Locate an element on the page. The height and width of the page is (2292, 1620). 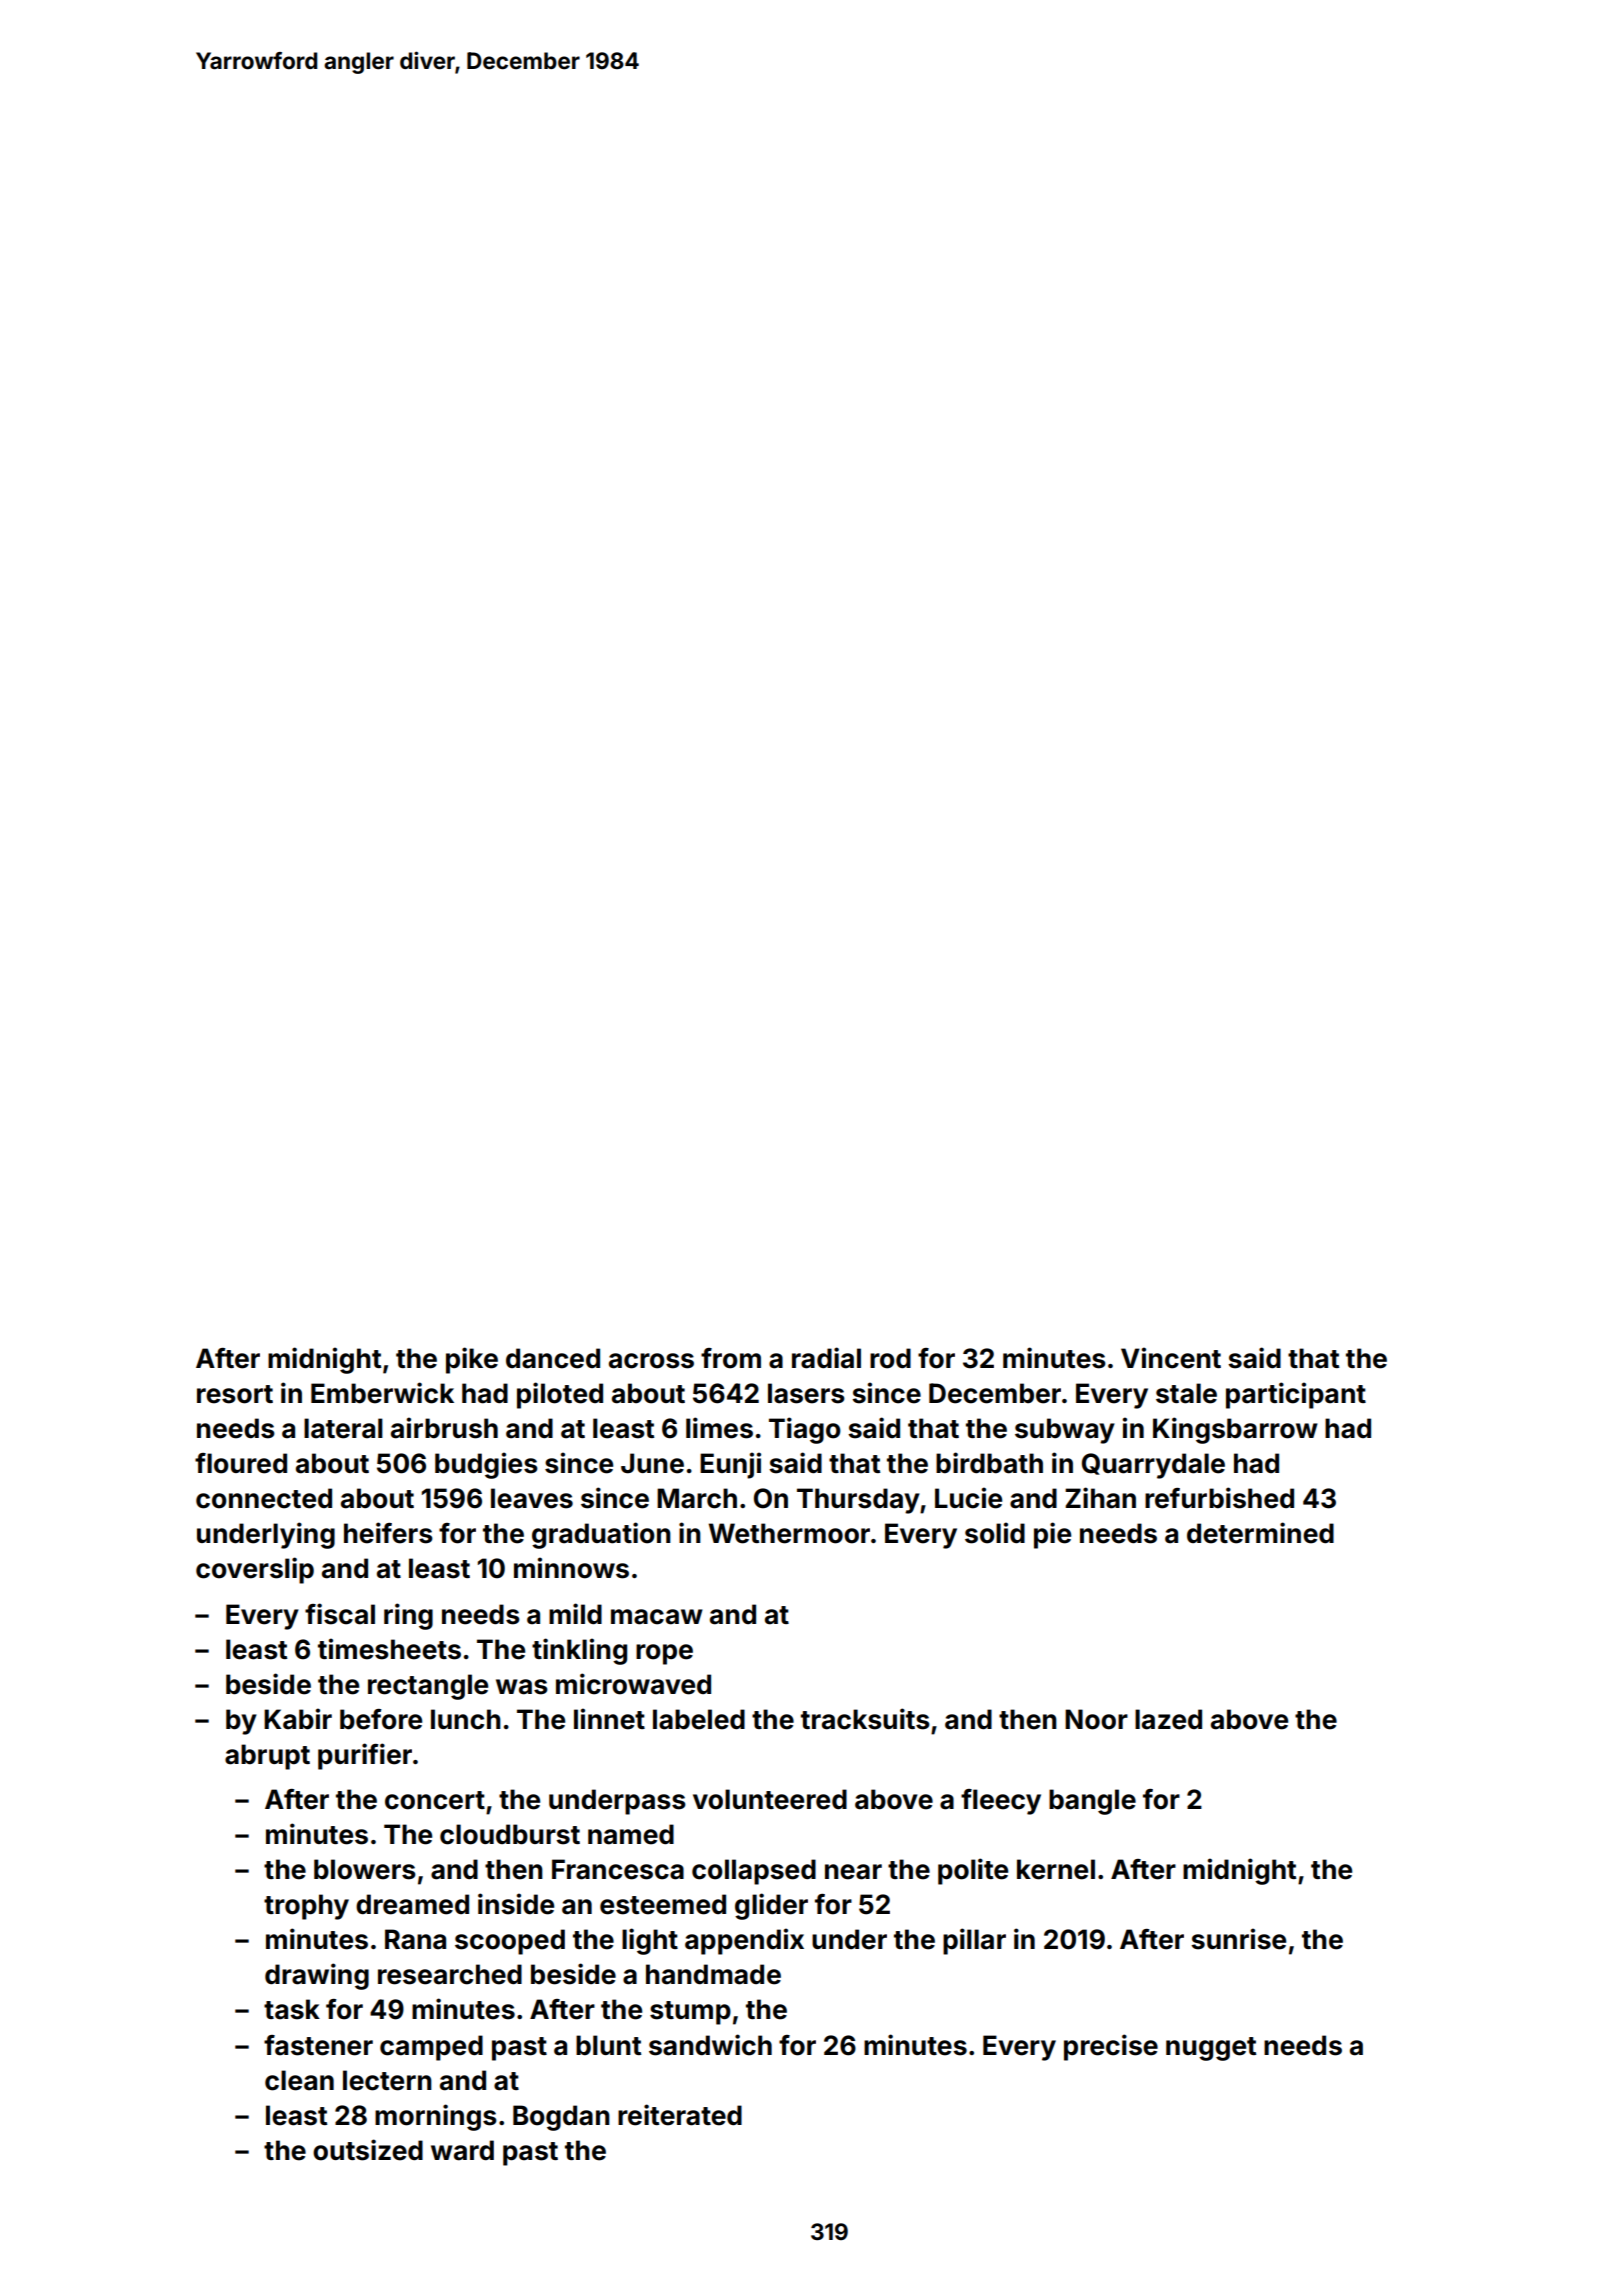
bangle is located at coordinates (1092, 1802).
